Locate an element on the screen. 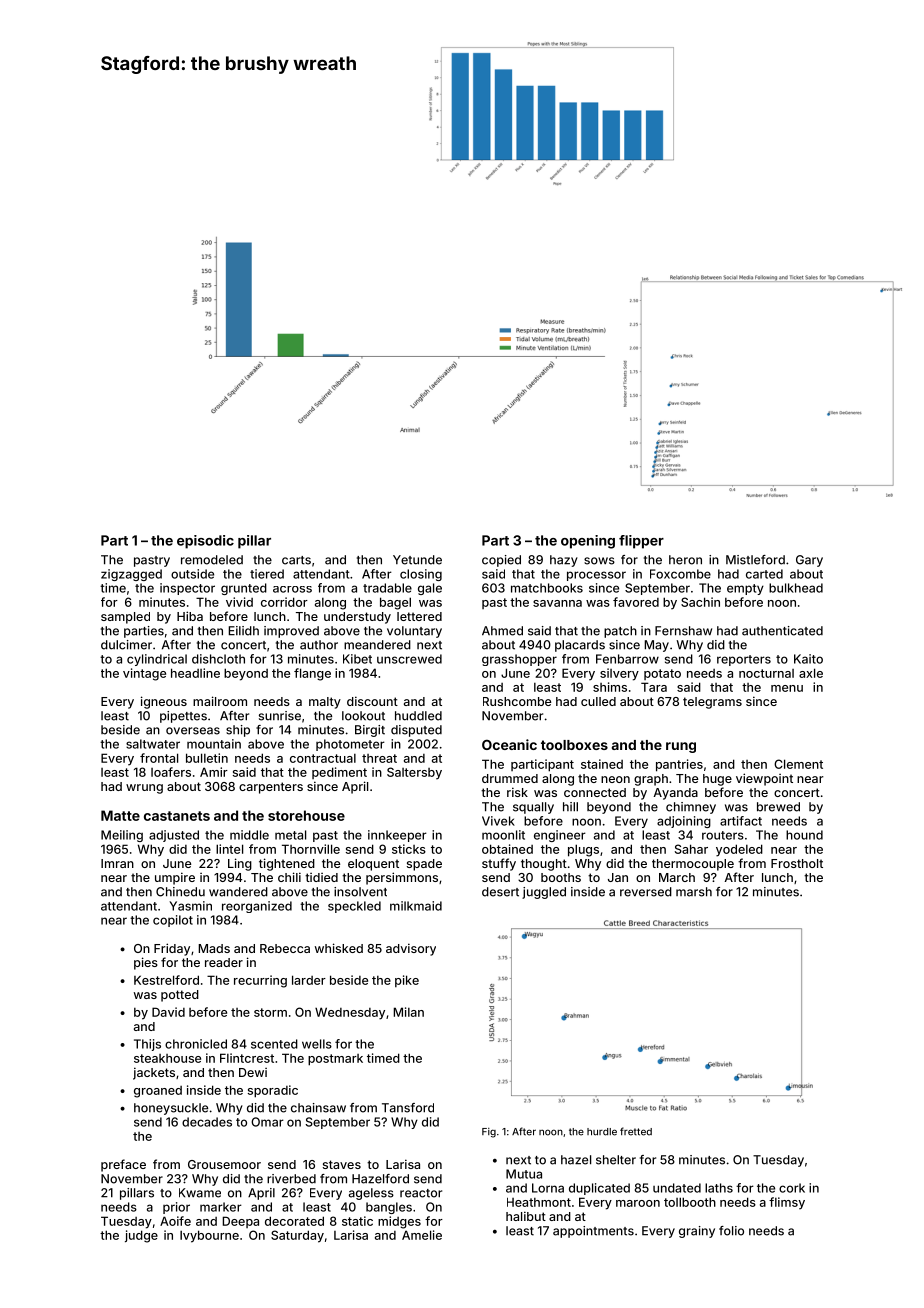  unscrewed is located at coordinates (409, 659).
